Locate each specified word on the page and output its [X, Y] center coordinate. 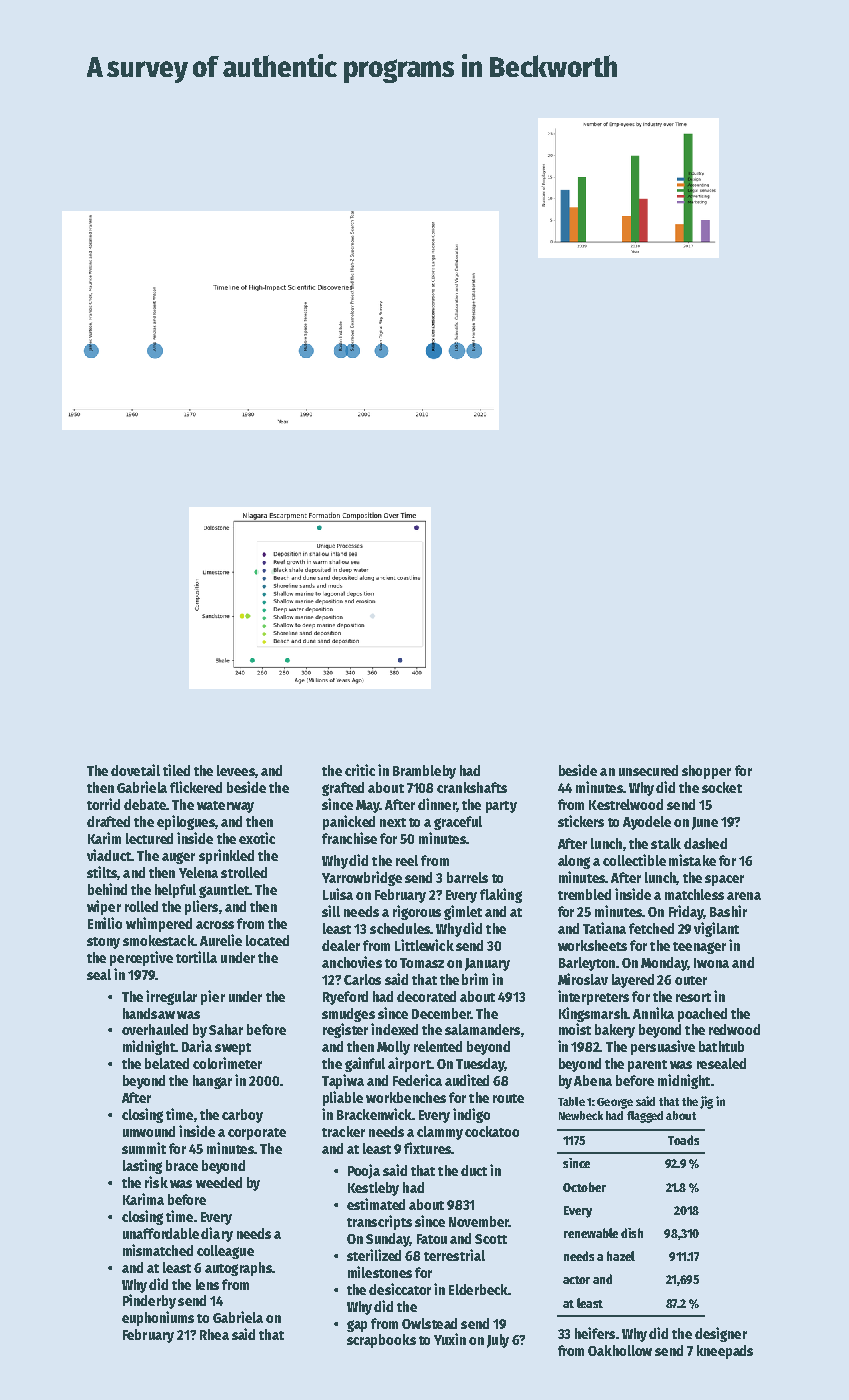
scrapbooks [381, 1341]
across [215, 925]
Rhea [214, 1334]
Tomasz [422, 963]
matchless [694, 894]
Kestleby [373, 1189]
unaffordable [161, 1233]
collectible [634, 860]
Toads [683, 1140]
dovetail [135, 770]
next [393, 822]
